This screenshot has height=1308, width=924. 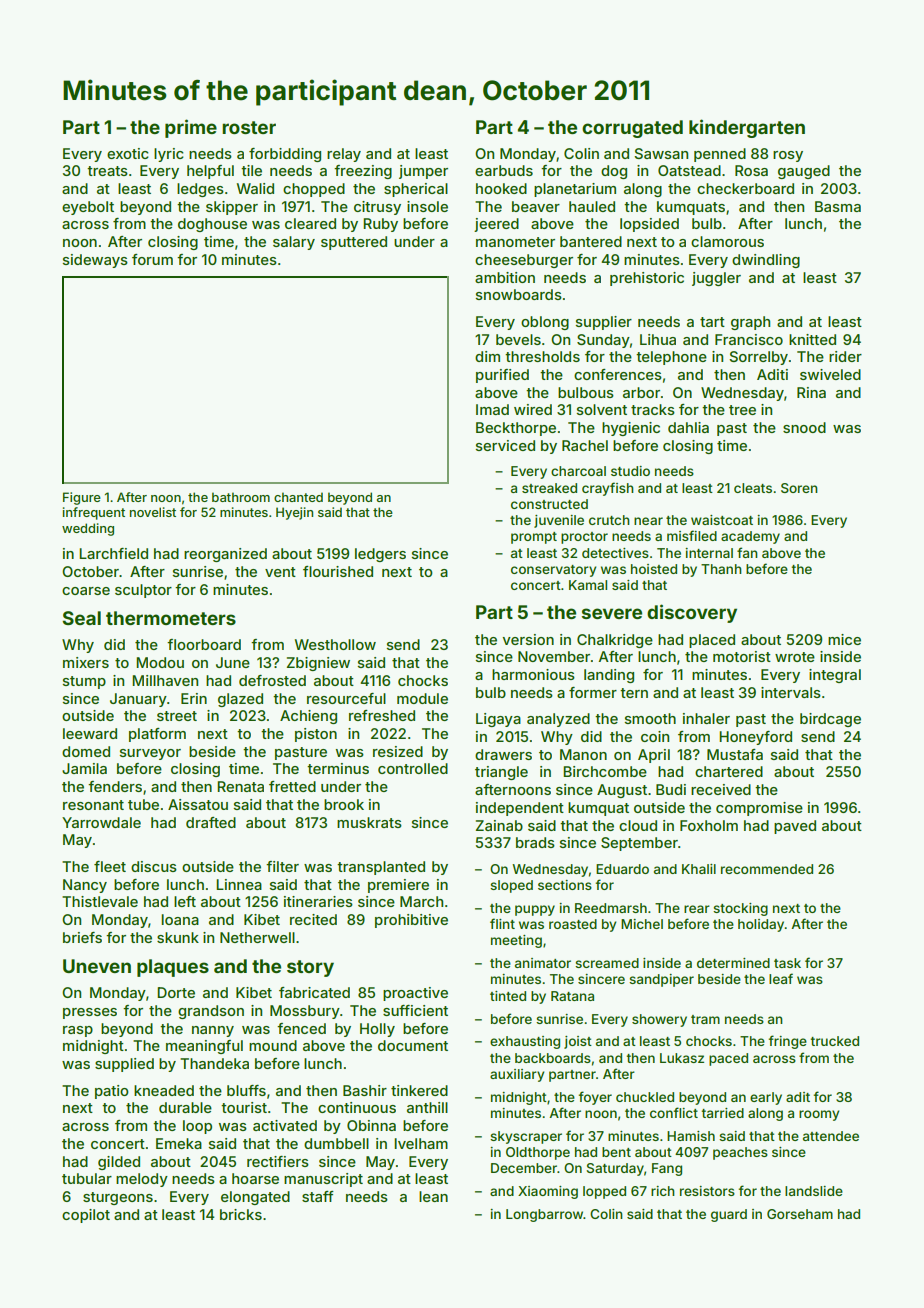 What do you see at coordinates (173, 968) in the screenshot?
I see `plaques` at bounding box center [173, 968].
